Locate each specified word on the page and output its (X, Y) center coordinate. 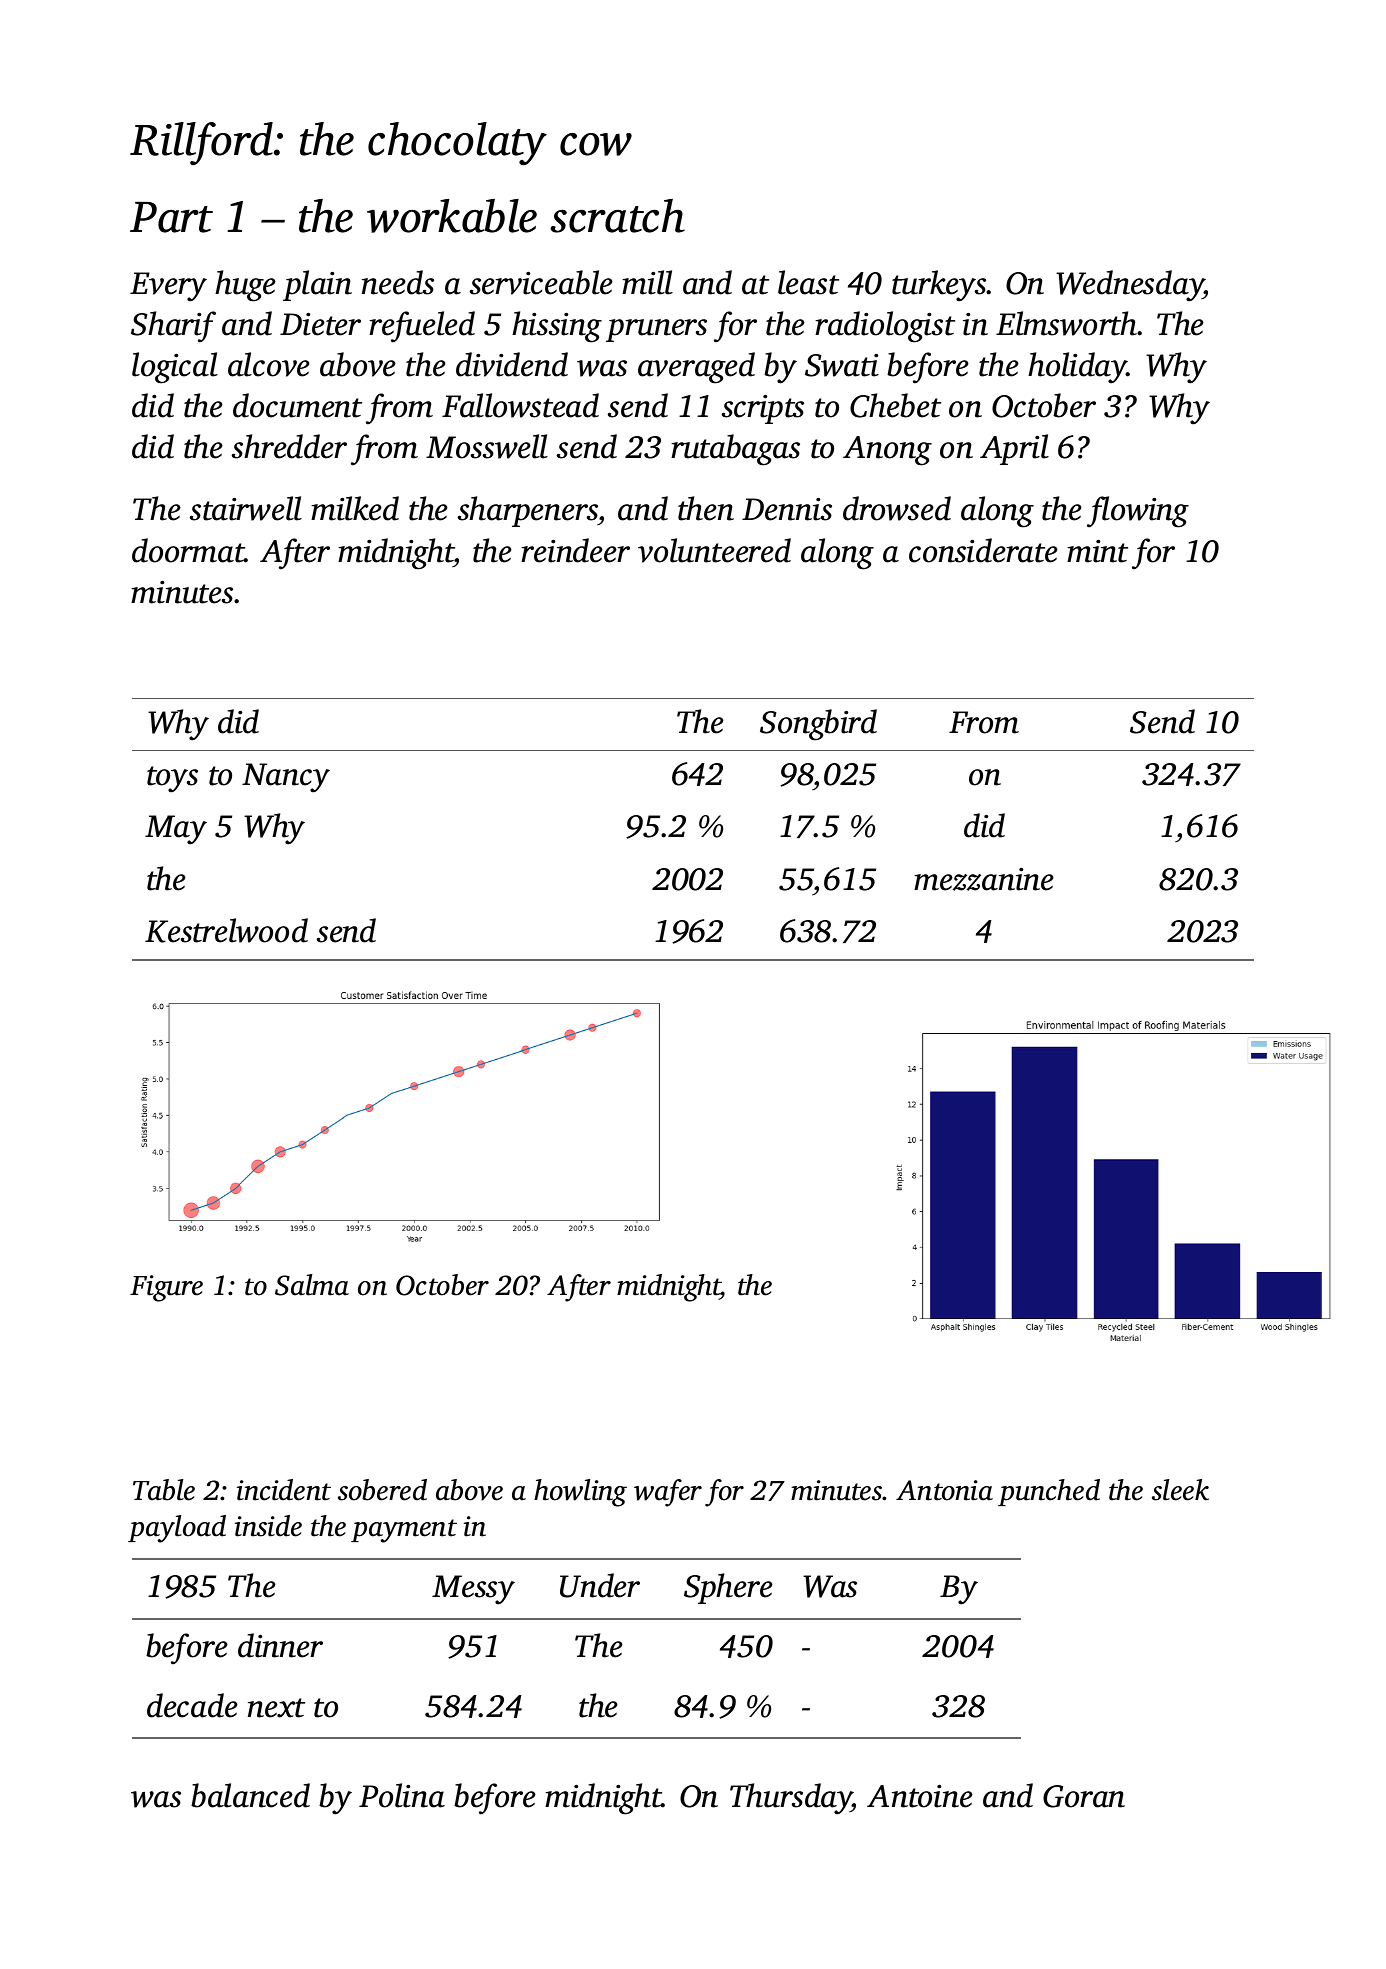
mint (1097, 551)
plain (317, 285)
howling (580, 1493)
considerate (983, 550)
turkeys (939, 286)
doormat (188, 550)
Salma (312, 1285)
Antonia (944, 1490)
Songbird (818, 725)
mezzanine (984, 879)
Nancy (286, 778)
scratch (617, 216)
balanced (250, 1795)
